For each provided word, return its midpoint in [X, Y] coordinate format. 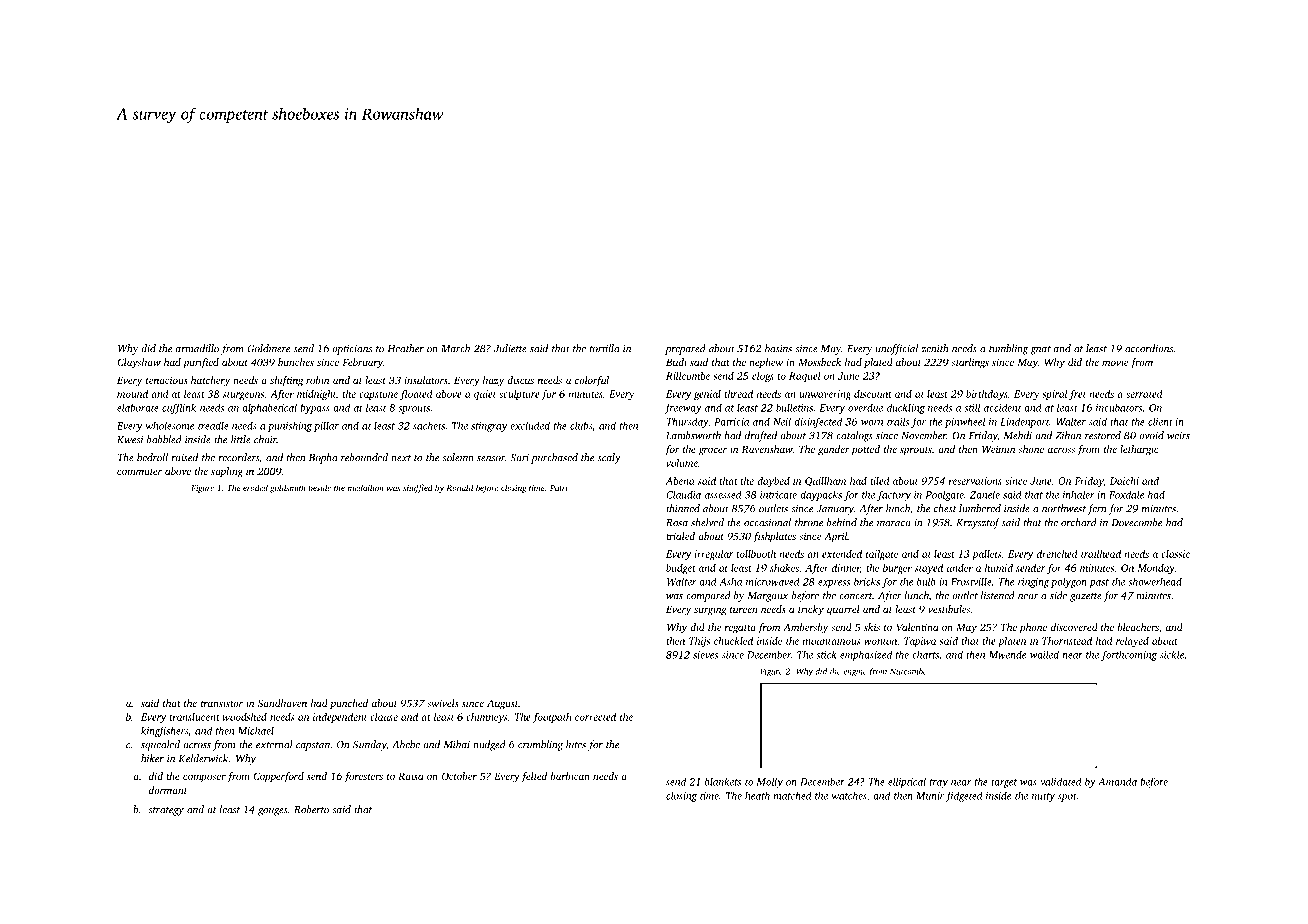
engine [855, 672]
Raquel [805, 377]
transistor [222, 703]
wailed [1044, 655]
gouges [273, 812]
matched [792, 795]
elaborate [138, 408]
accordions [1149, 348]
